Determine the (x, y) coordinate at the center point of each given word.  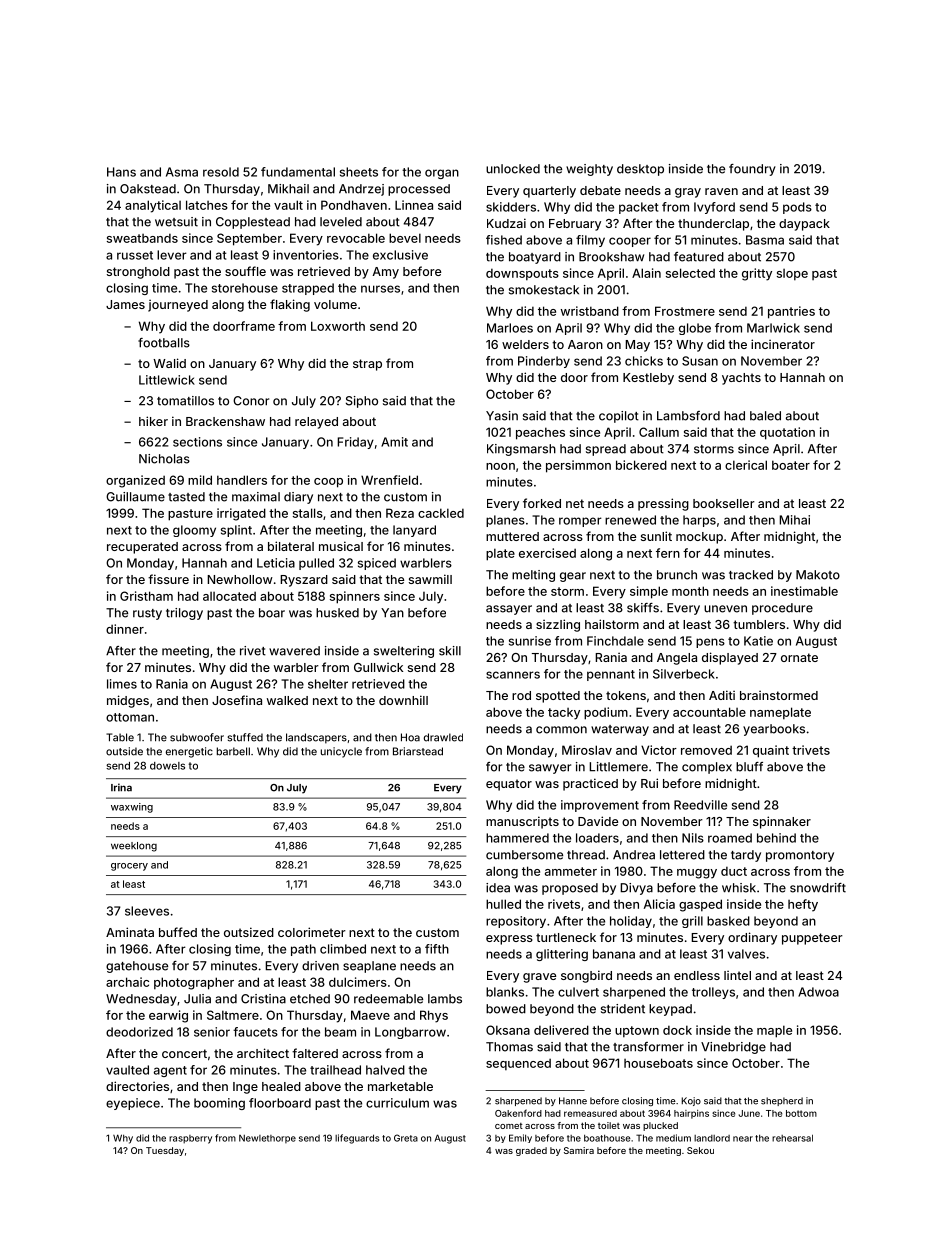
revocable (356, 238)
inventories (306, 255)
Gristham (146, 596)
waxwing (132, 808)
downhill (403, 700)
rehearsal (792, 1138)
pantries (791, 312)
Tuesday (165, 1151)
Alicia (659, 904)
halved (385, 1070)
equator (509, 785)
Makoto (818, 575)
